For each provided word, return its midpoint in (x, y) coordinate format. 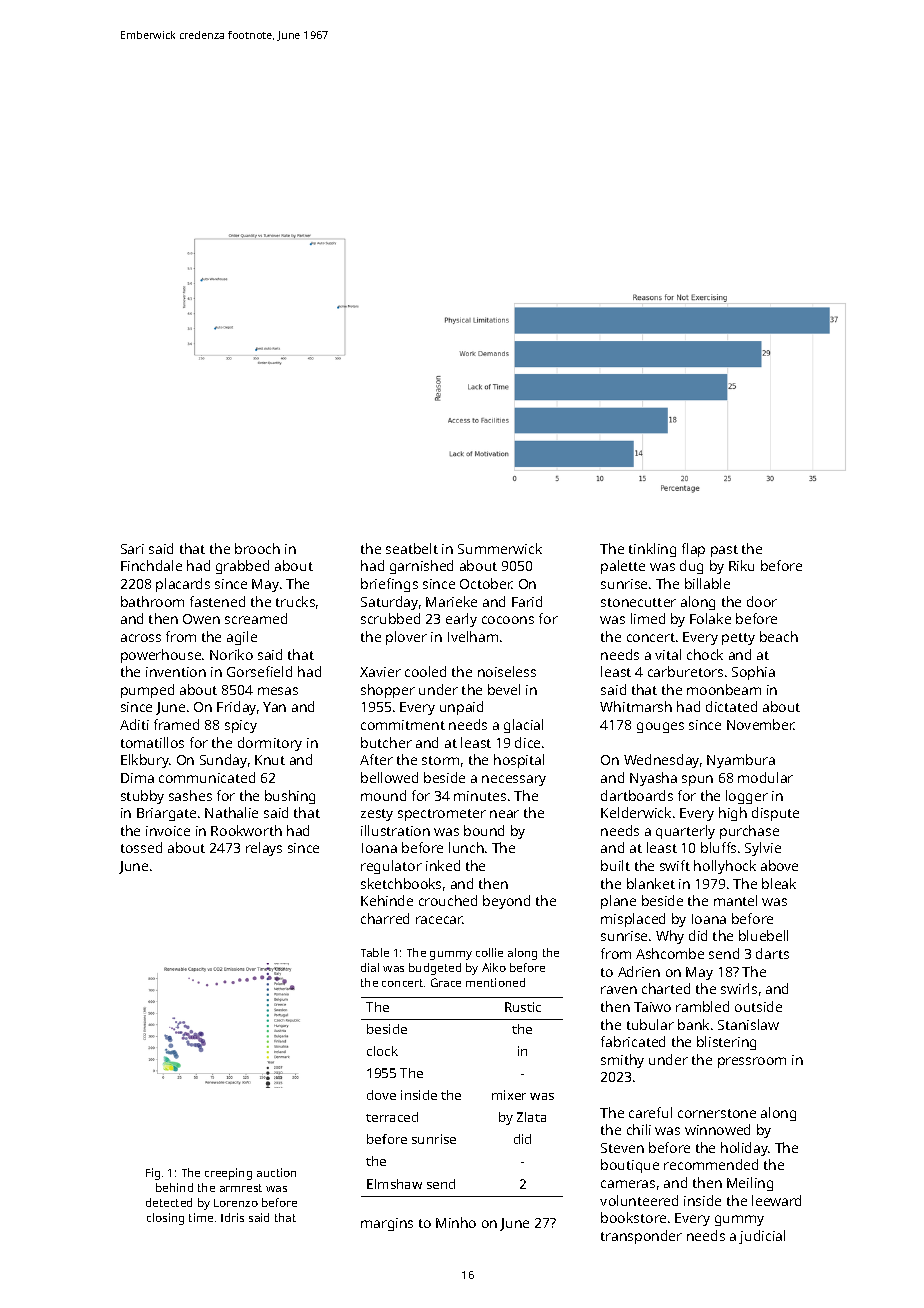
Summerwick (500, 548)
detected (169, 1202)
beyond (506, 902)
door (762, 601)
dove (381, 1095)
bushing (290, 797)
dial (370, 967)
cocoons (508, 620)
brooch (257, 548)
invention (176, 672)
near (504, 814)
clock (382, 1051)
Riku (741, 565)
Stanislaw (748, 1024)
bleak (779, 883)
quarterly (685, 832)
